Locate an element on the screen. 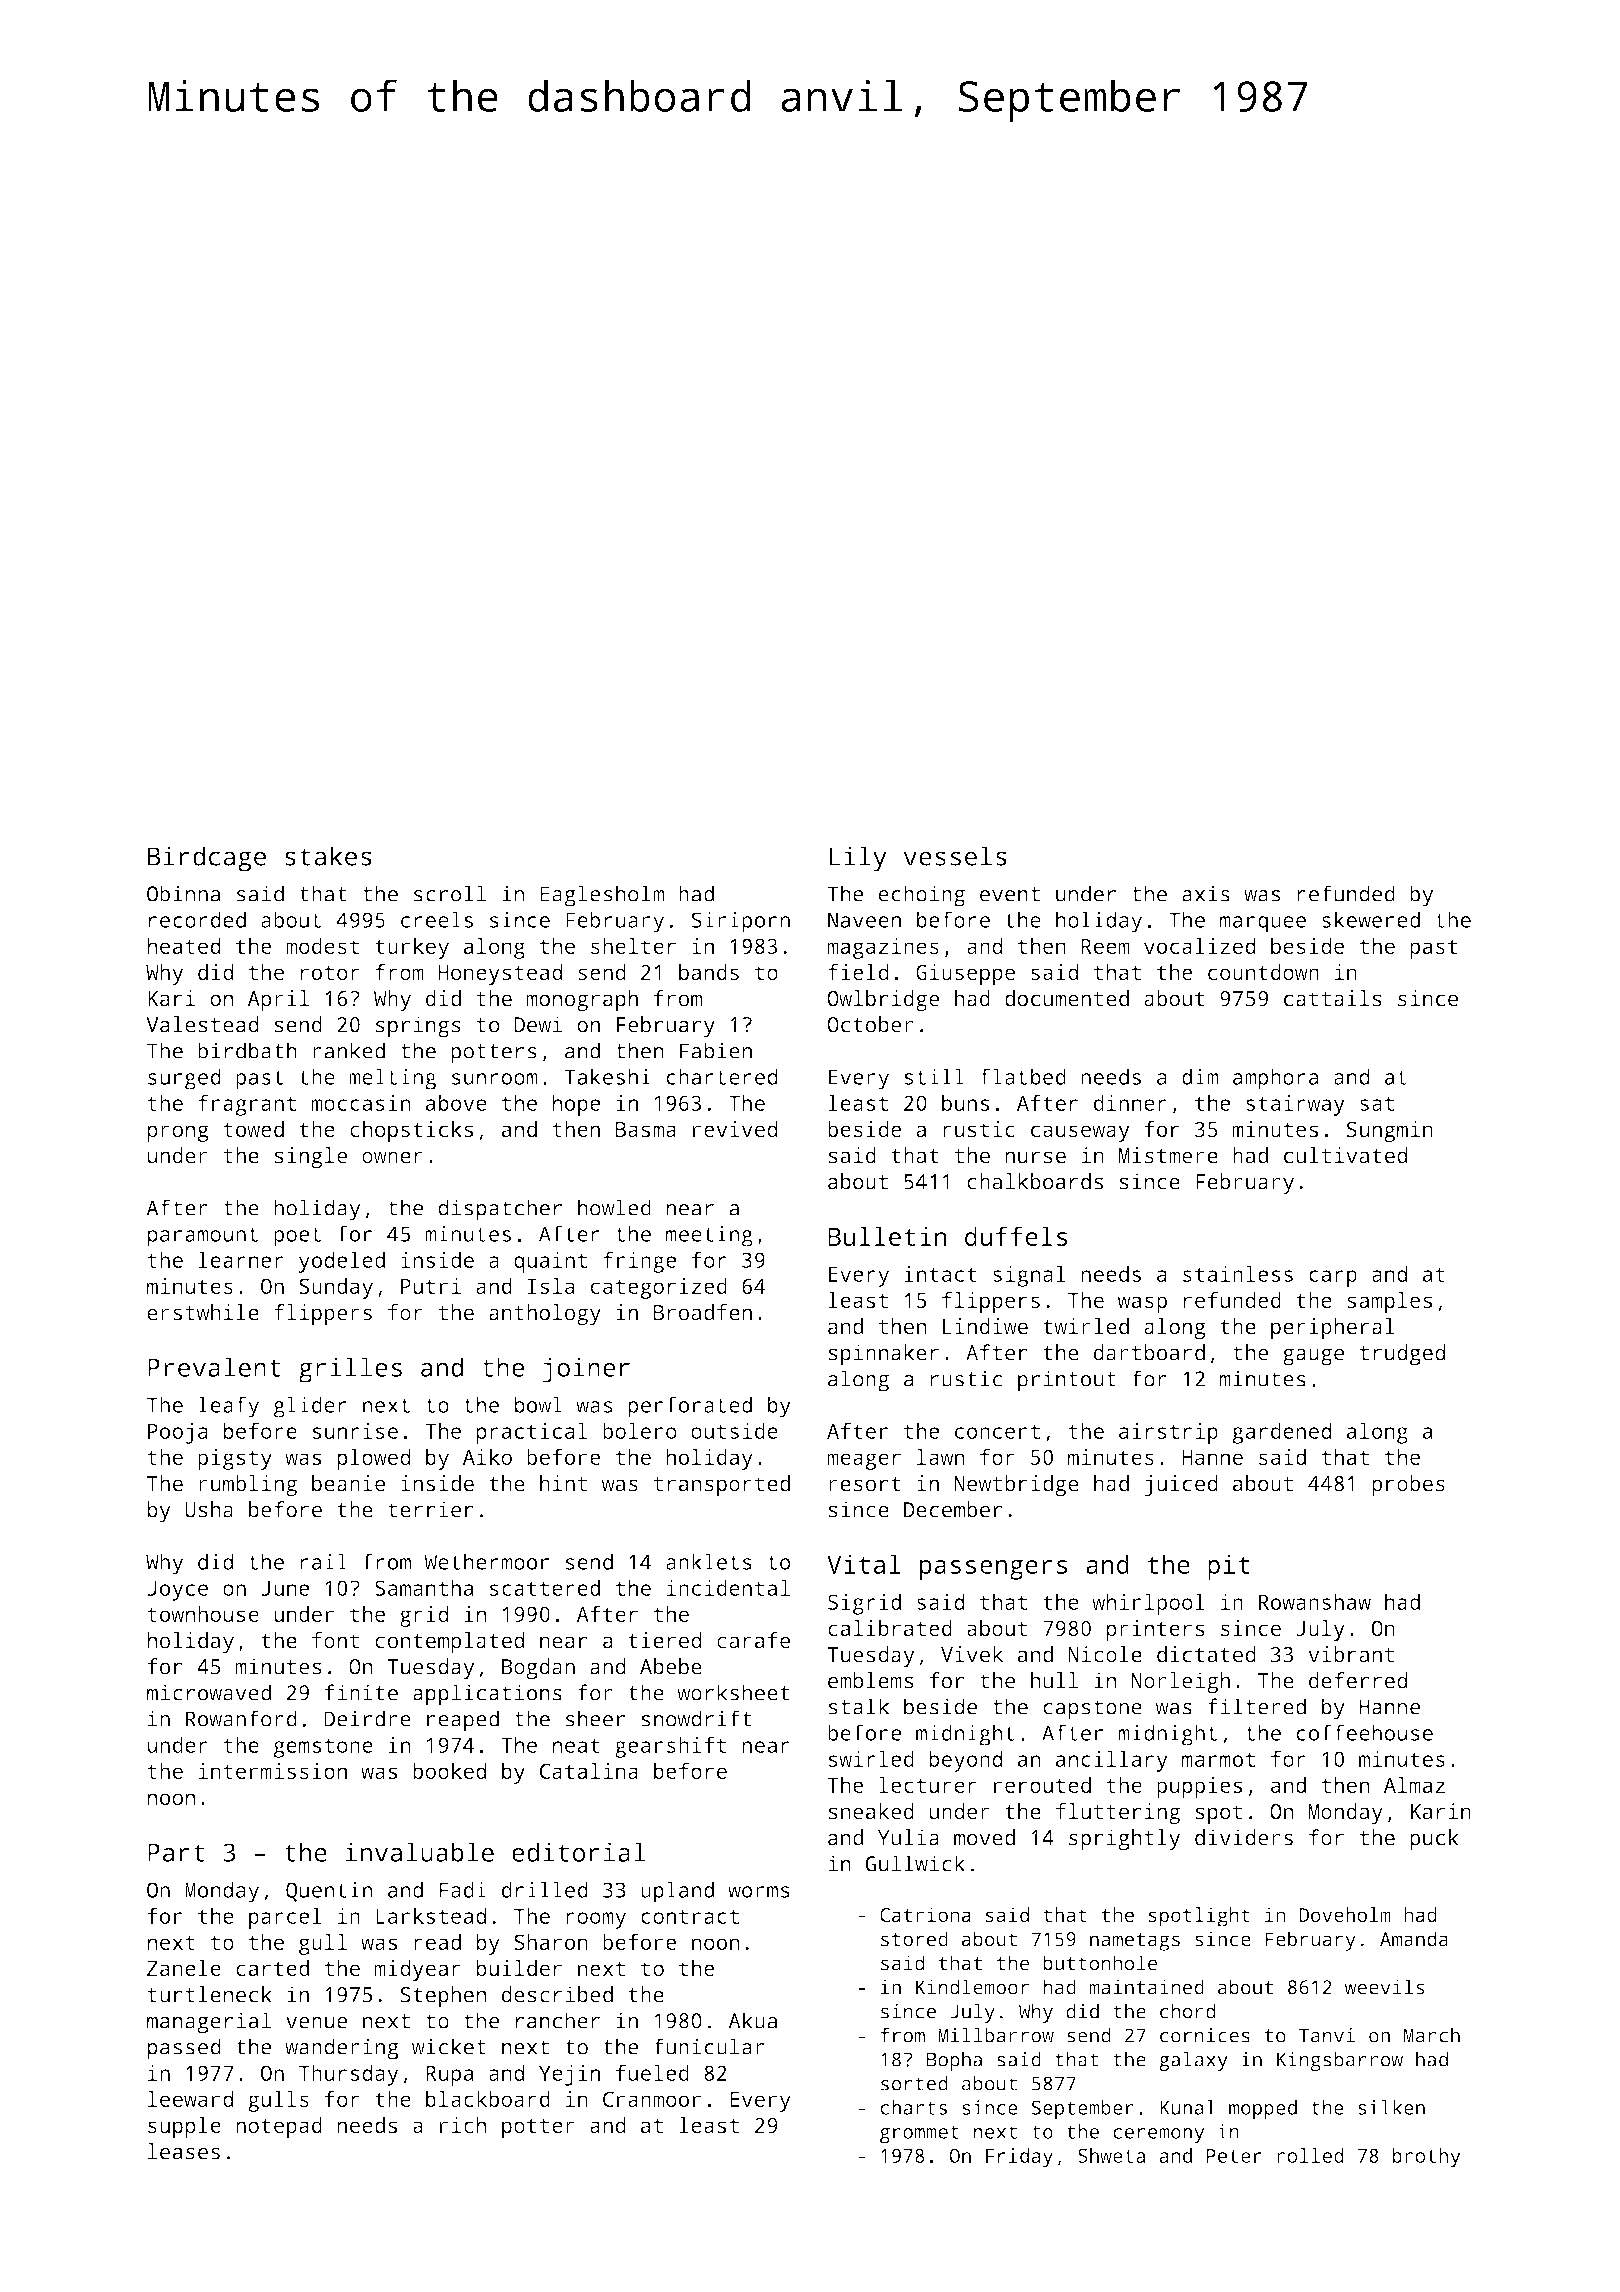  rich is located at coordinates (463, 2125).
